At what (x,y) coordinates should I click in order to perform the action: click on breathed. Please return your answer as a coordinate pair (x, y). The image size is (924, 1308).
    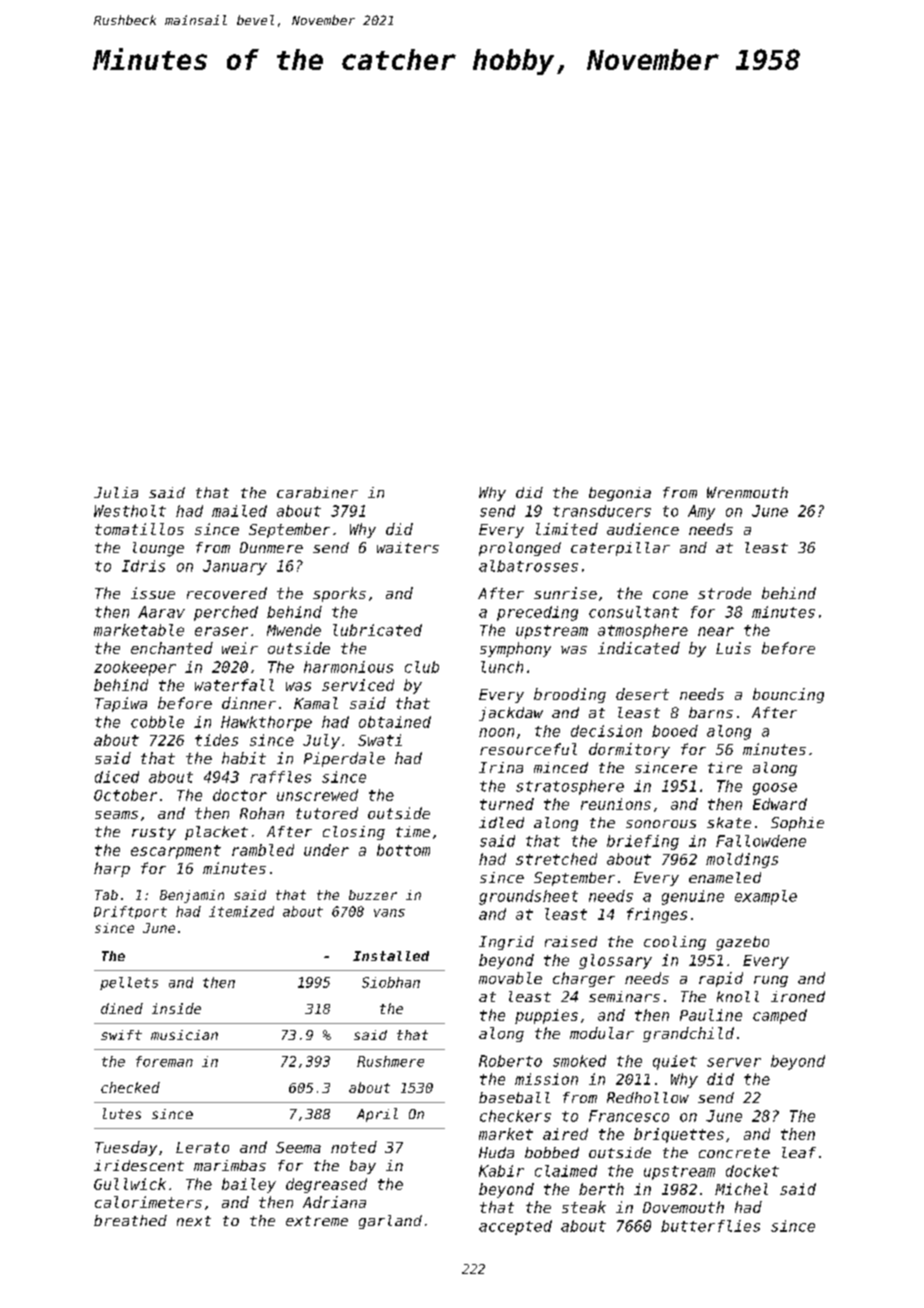
    Looking at the image, I should click on (130, 1220).
